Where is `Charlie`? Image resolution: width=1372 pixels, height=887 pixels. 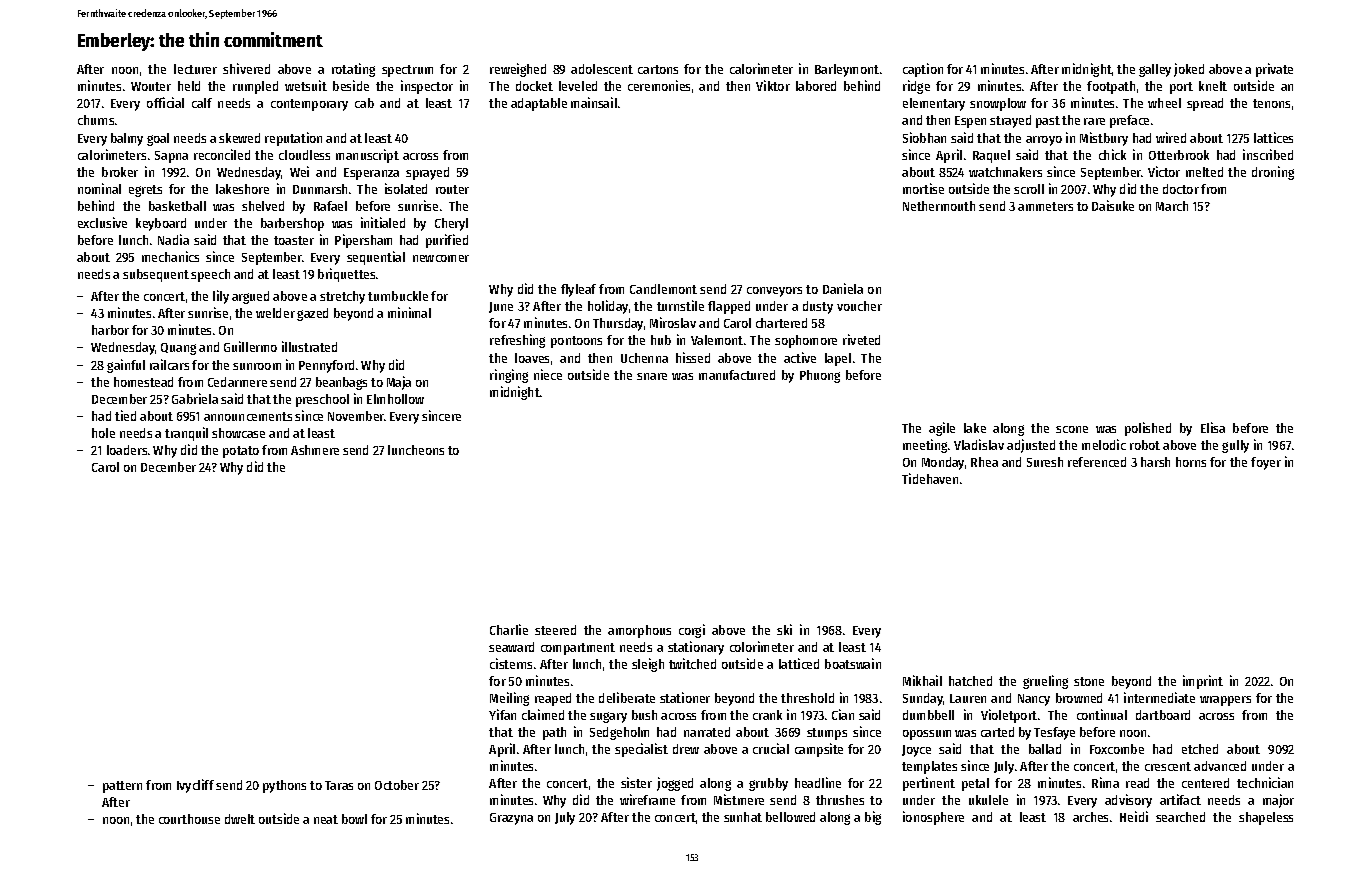
Charlie is located at coordinates (509, 629).
